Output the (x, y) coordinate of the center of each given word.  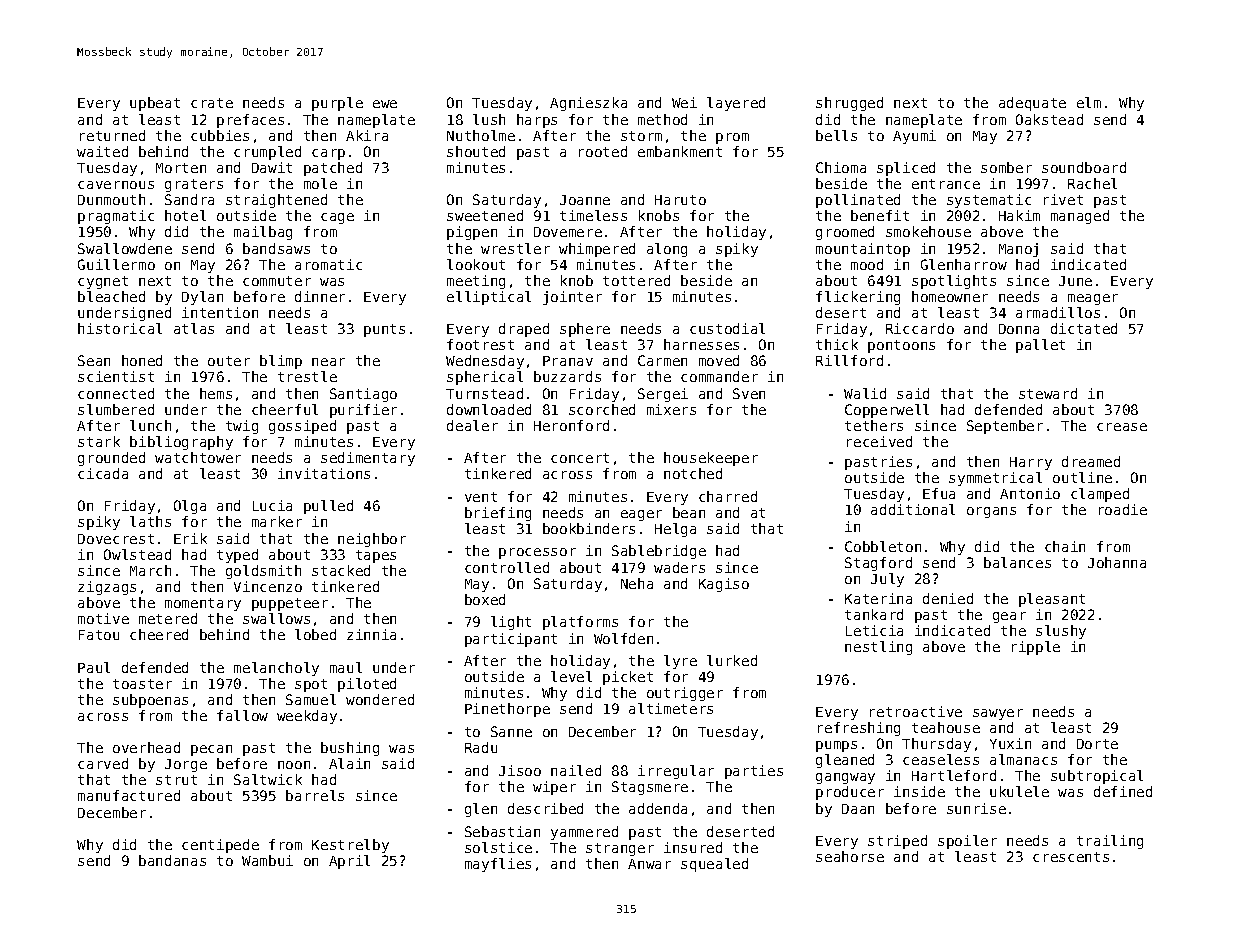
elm (1089, 102)
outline (1082, 477)
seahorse (850, 856)
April (349, 862)
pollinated (858, 201)
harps (537, 121)
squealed (714, 865)
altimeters (671, 708)
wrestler (515, 248)
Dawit (272, 167)
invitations (324, 473)
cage (337, 218)
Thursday (936, 745)
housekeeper (711, 459)
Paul (94, 667)
